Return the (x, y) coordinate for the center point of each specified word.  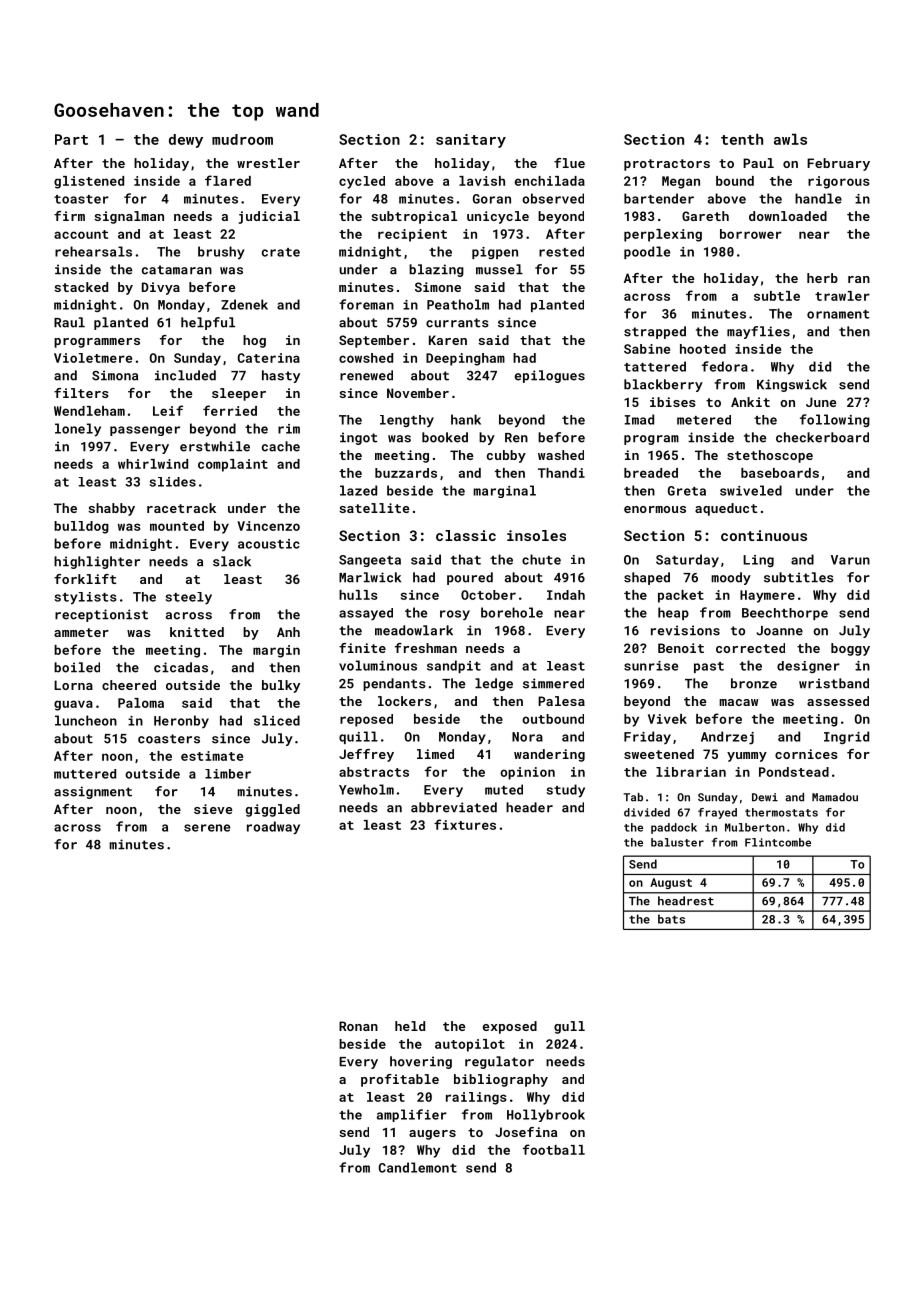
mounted (177, 526)
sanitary (471, 141)
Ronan (358, 1026)
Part (71, 139)
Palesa (561, 701)
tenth (742, 139)
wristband (834, 683)
